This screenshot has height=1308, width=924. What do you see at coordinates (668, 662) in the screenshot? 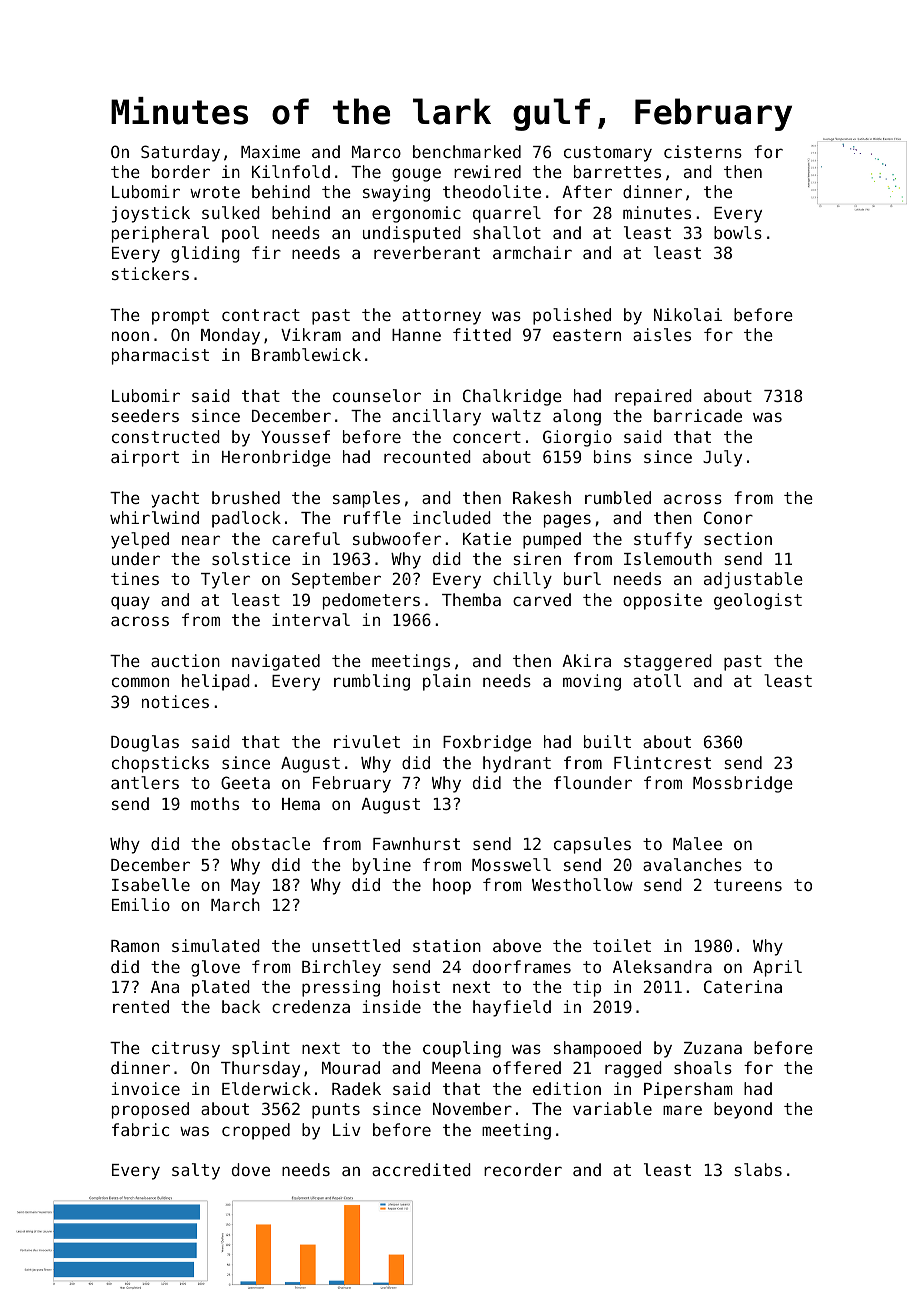
I see `staggered` at bounding box center [668, 662].
